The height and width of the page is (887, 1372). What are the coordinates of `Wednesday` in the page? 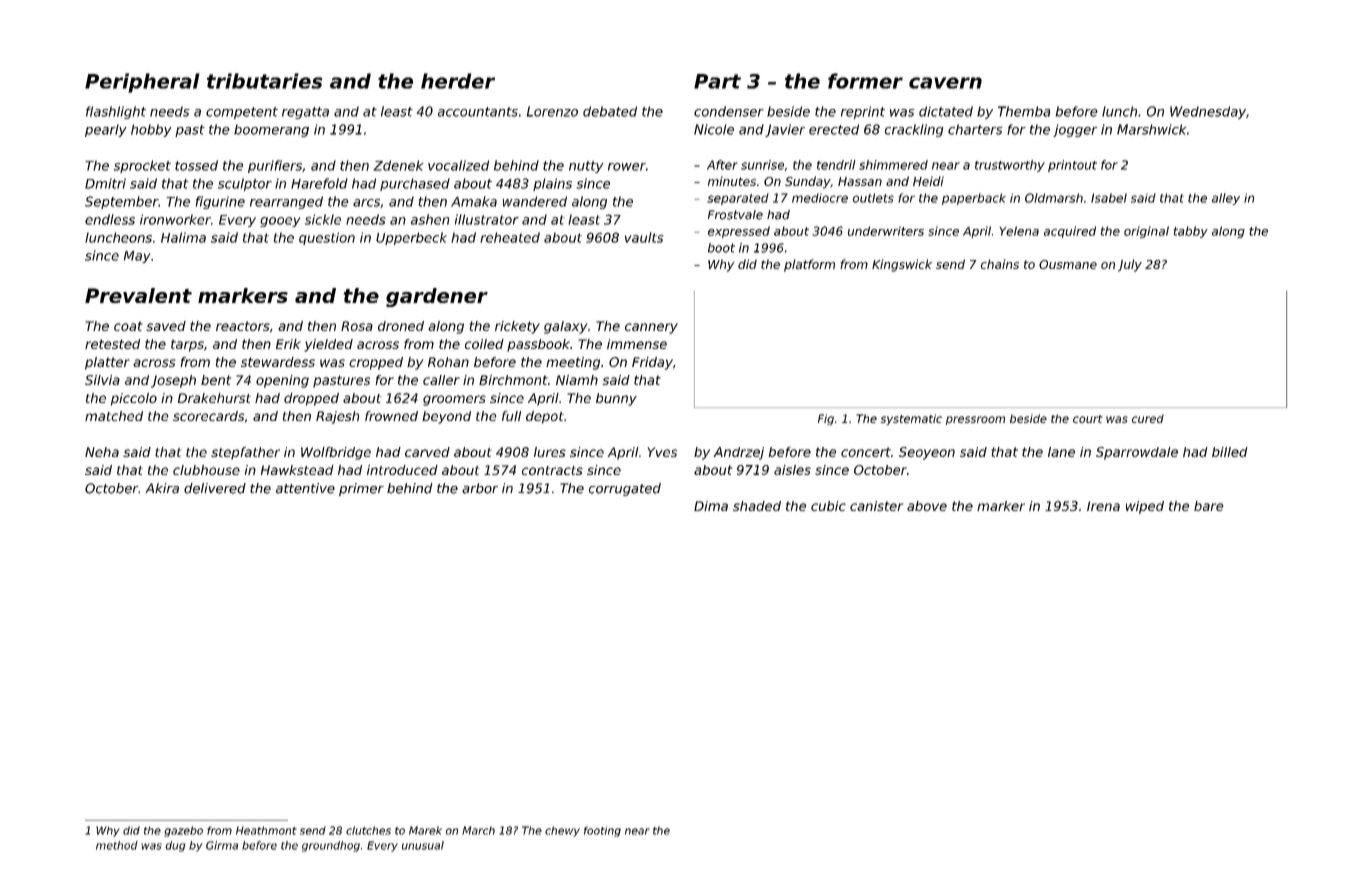 It's located at (1208, 112).
